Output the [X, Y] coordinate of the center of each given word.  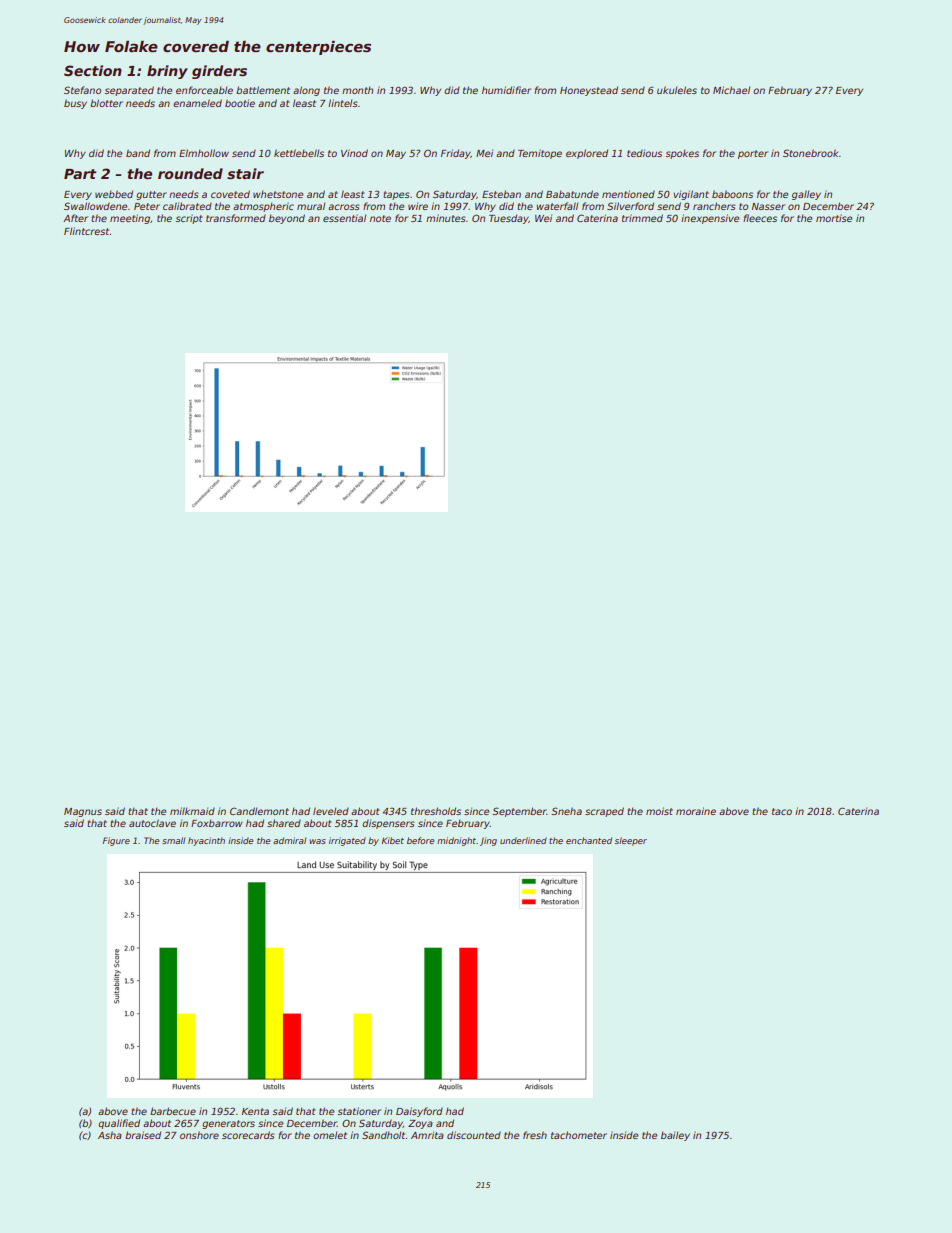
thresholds [436, 811]
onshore [199, 1135]
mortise [834, 218]
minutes [446, 218]
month [357, 90]
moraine [696, 811]
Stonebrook [810, 153]
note [380, 218]
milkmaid [192, 811]
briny [167, 72]
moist [659, 811]
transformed [236, 218]
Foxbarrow [217, 823]
